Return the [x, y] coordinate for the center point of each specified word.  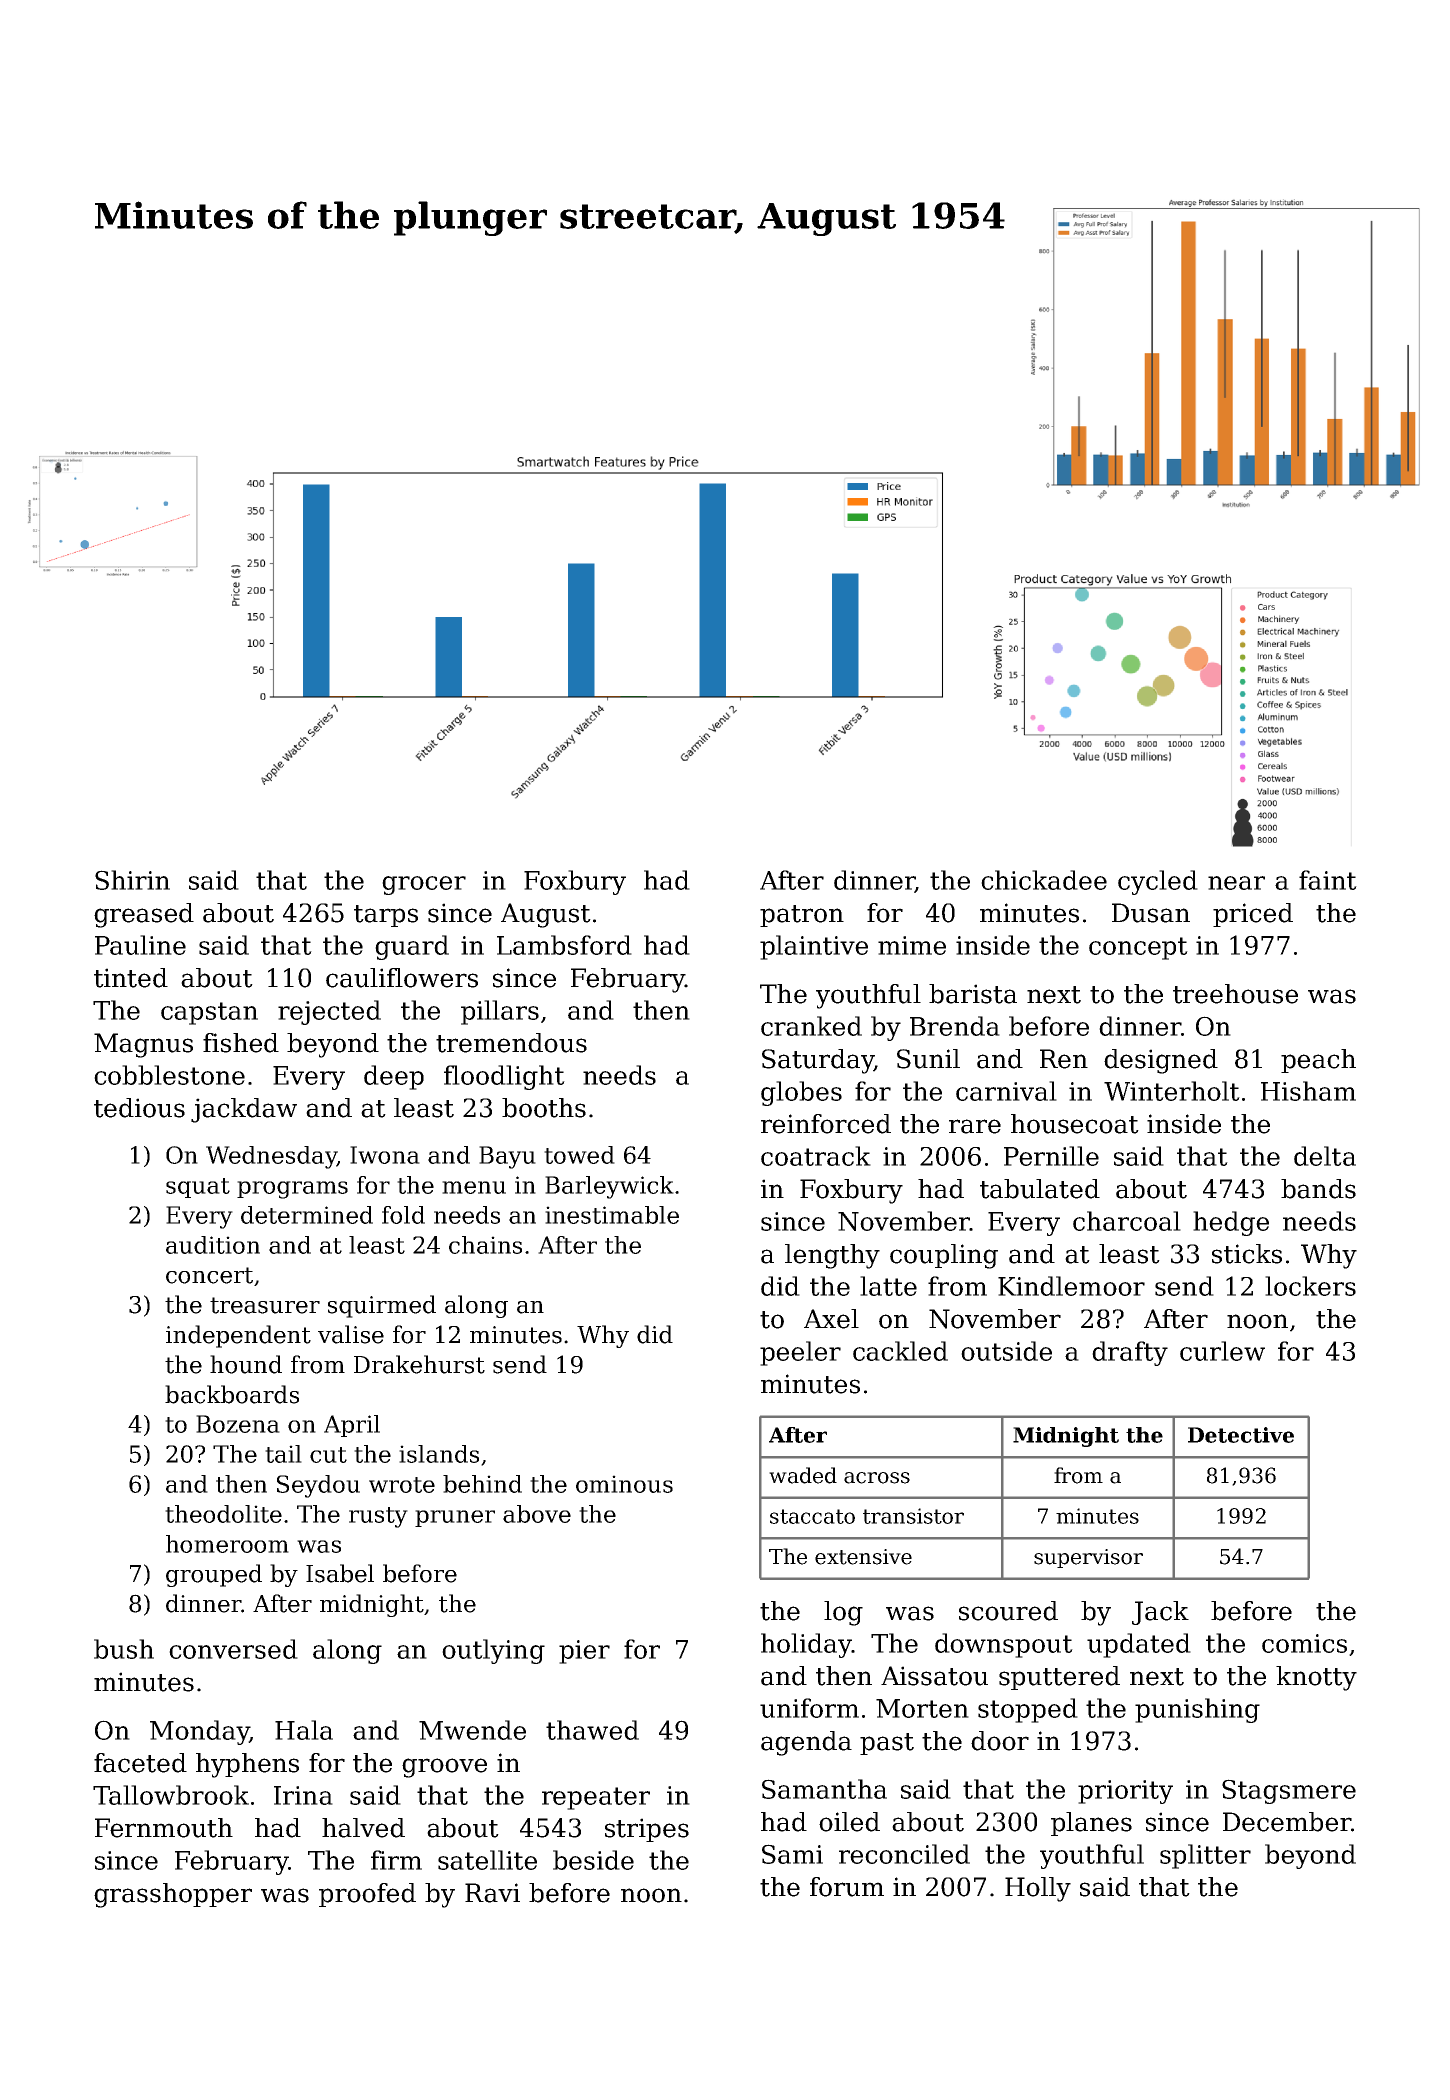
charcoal [1127, 1221]
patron [802, 916]
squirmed [382, 1306]
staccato [812, 1516]
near [1236, 883]
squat [198, 1188]
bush [124, 1649]
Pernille [1051, 1156]
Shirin [132, 880]
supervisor [1088, 1558]
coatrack [816, 1156]
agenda [806, 1743]
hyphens [247, 1765]
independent [238, 1336]
